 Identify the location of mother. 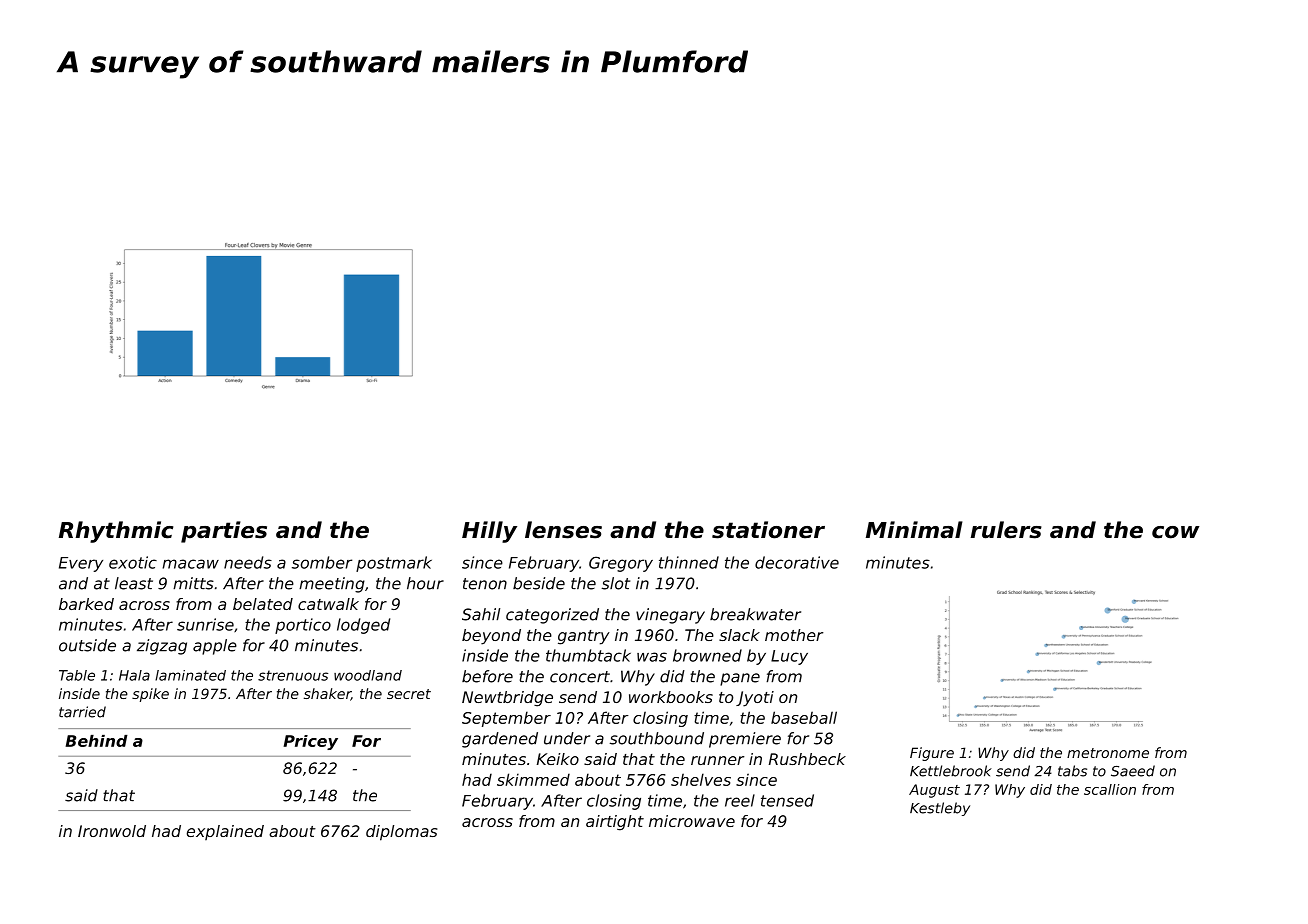
(794, 635).
